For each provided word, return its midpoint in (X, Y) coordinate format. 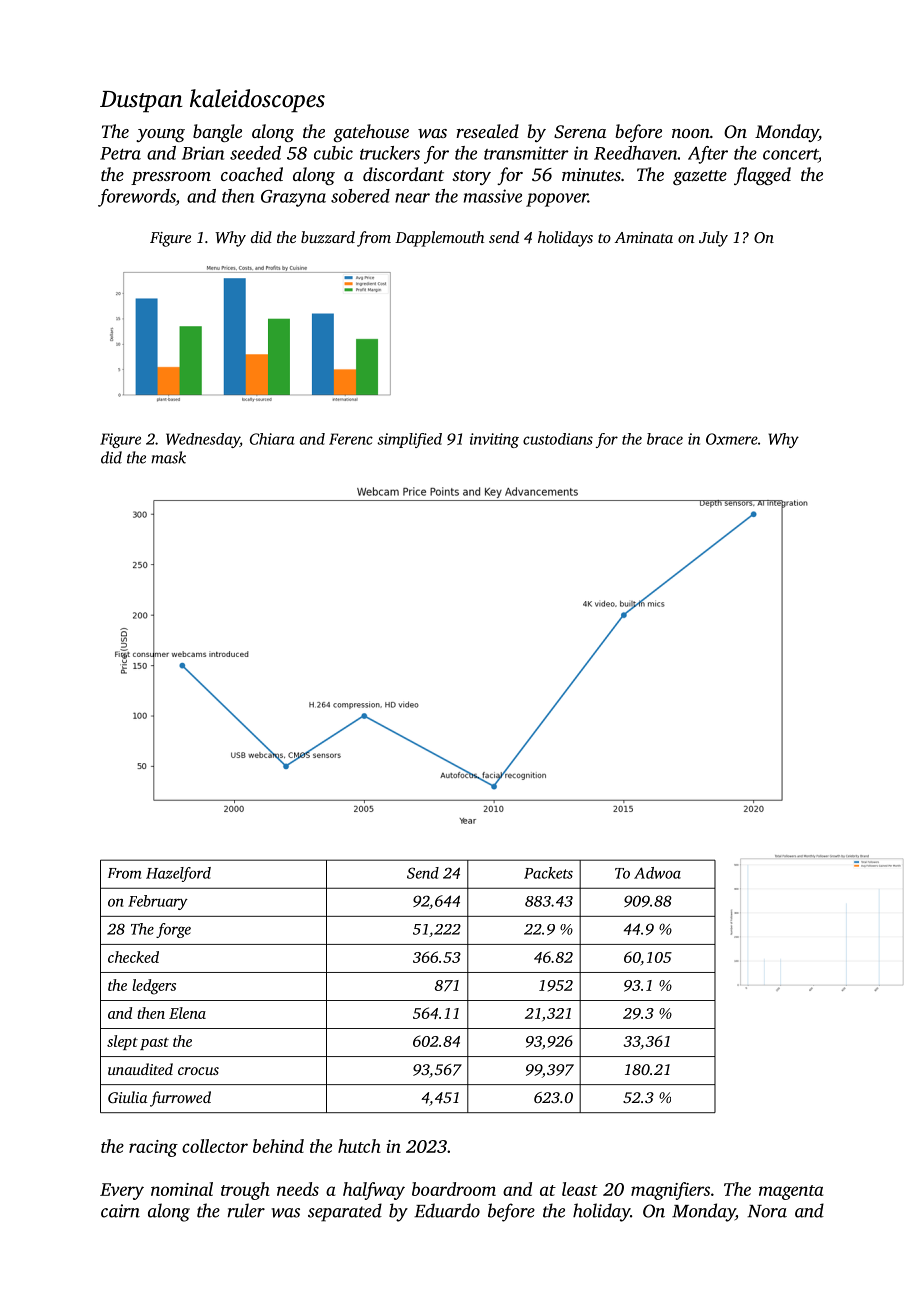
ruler (246, 1210)
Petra (120, 153)
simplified (409, 440)
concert (790, 154)
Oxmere (732, 439)
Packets (548, 873)
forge (173, 930)
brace (665, 439)
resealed (487, 131)
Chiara (272, 439)
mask (168, 457)
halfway (374, 1191)
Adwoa (657, 873)
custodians (558, 439)
